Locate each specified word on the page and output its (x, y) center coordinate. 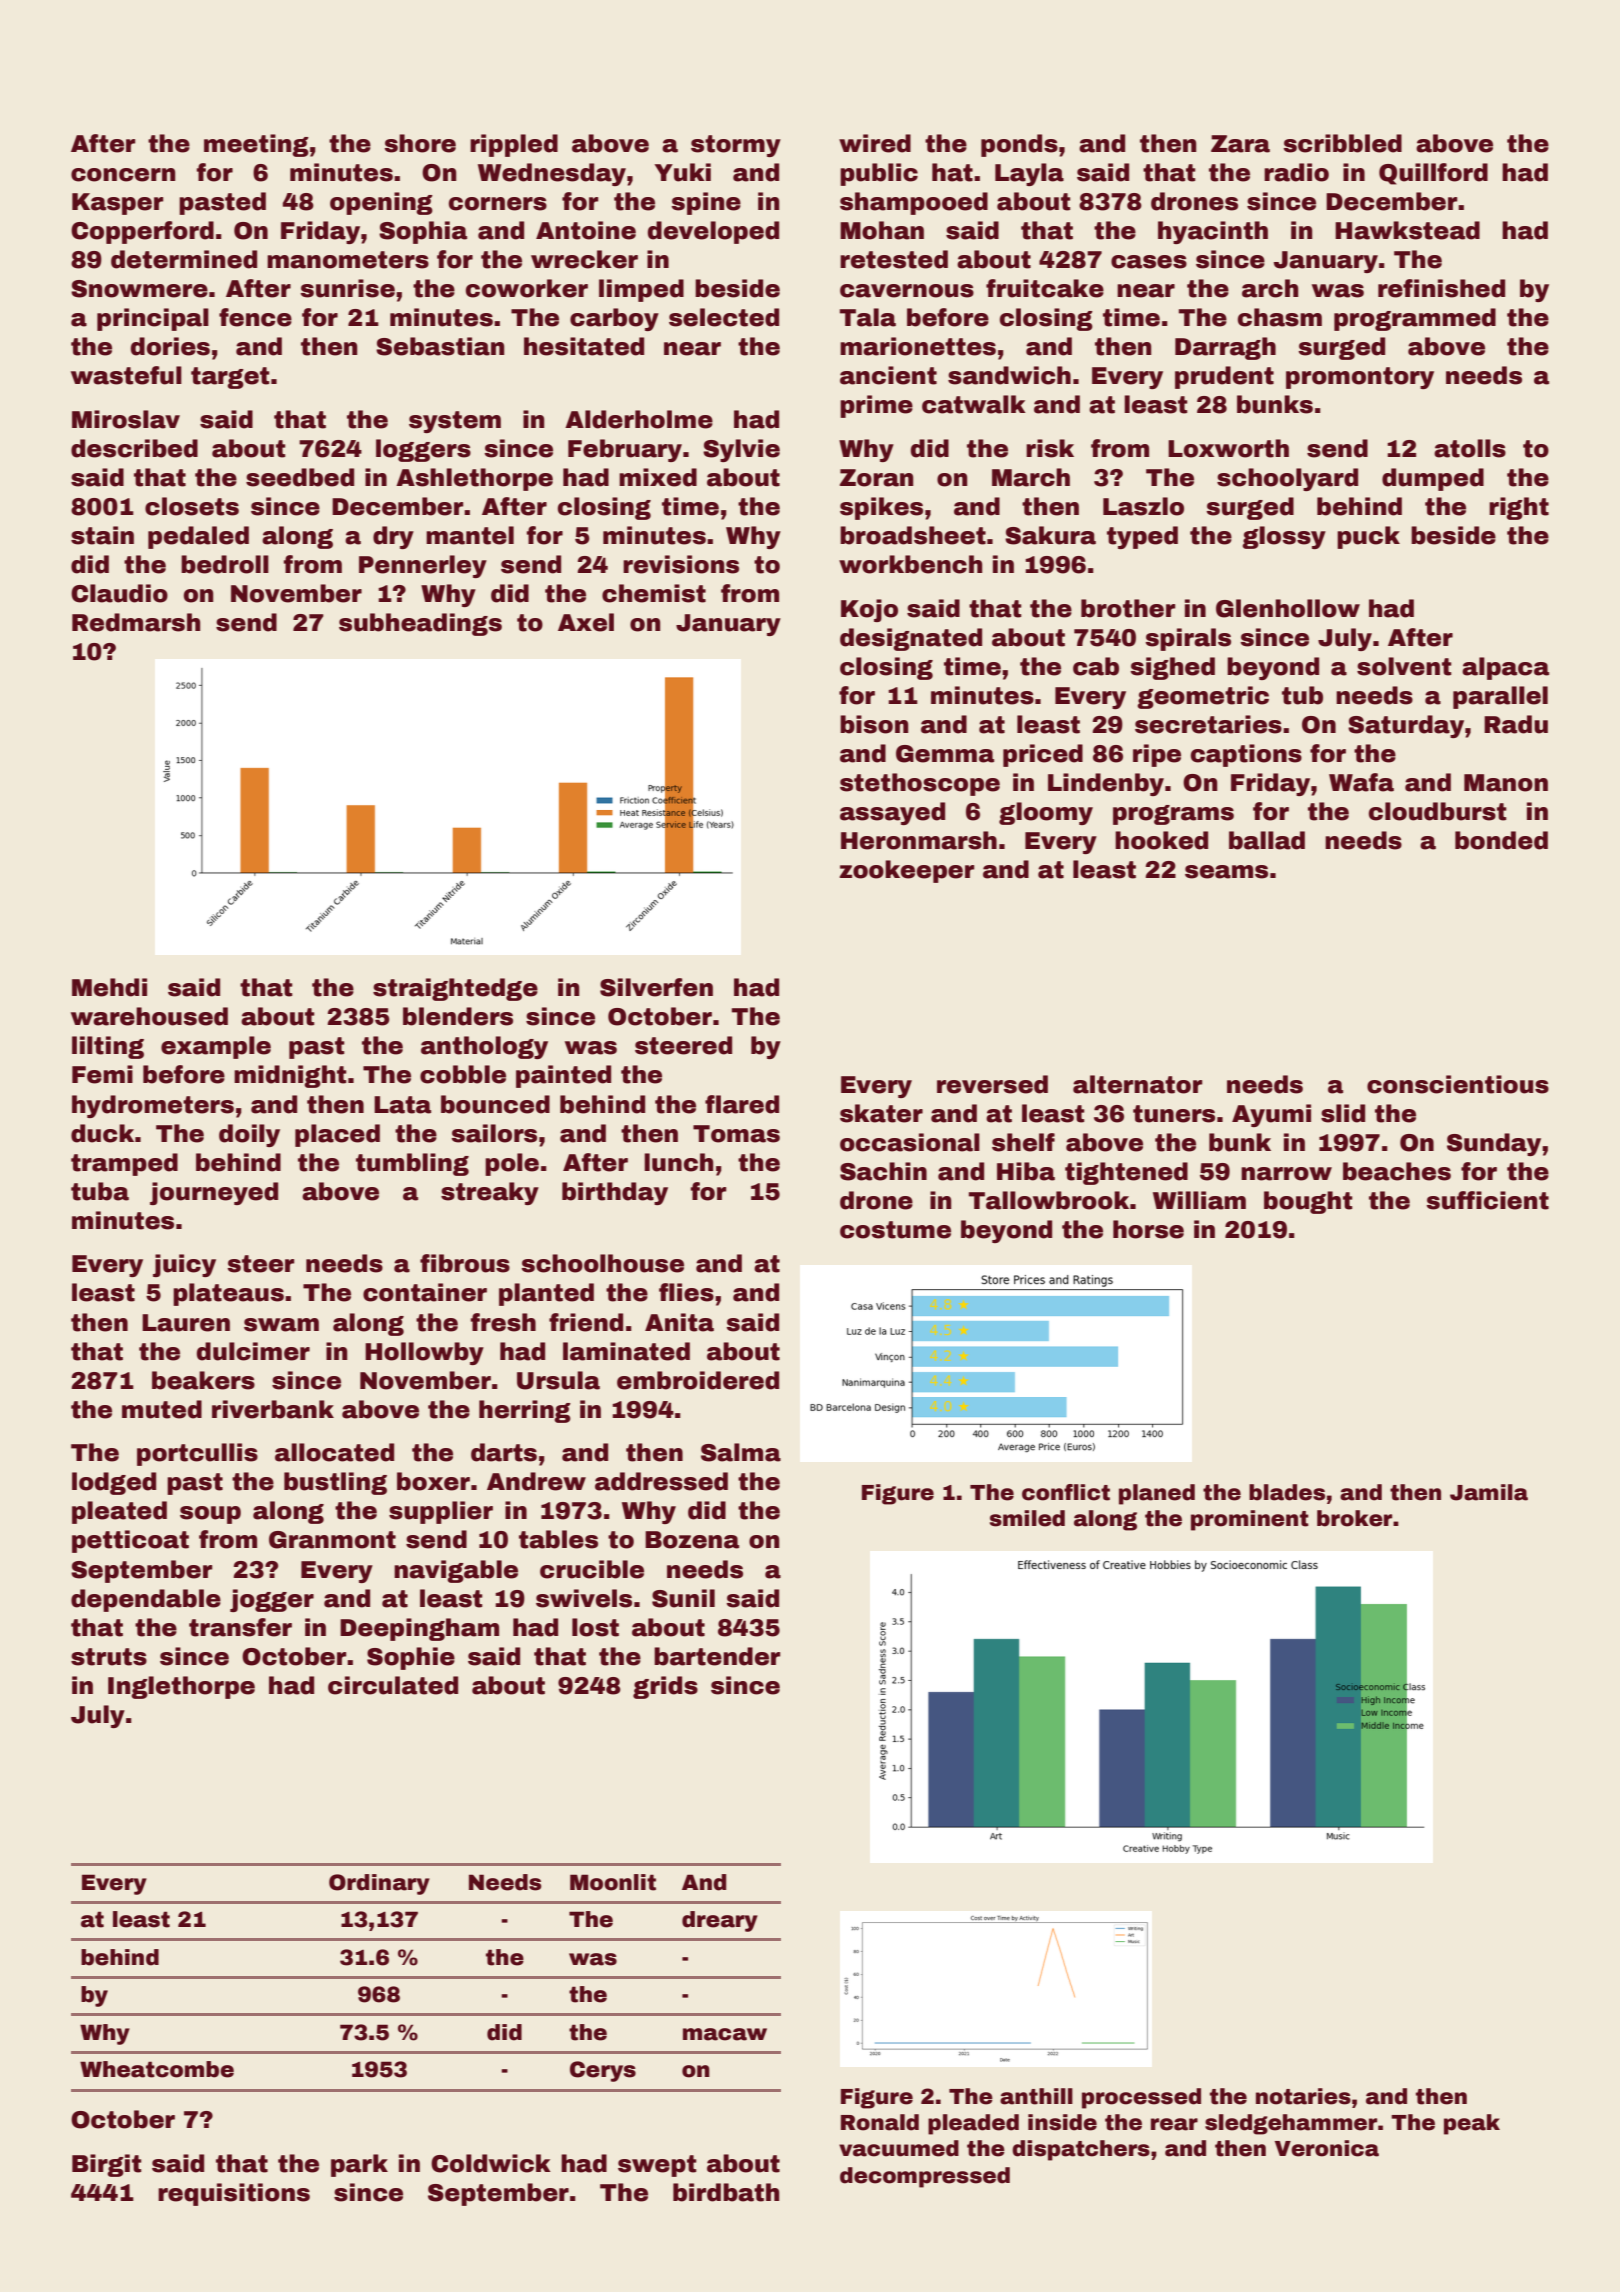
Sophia (423, 232)
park (359, 2165)
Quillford (1433, 174)
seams (1226, 872)
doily (249, 1135)
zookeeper (906, 871)
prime (876, 406)
